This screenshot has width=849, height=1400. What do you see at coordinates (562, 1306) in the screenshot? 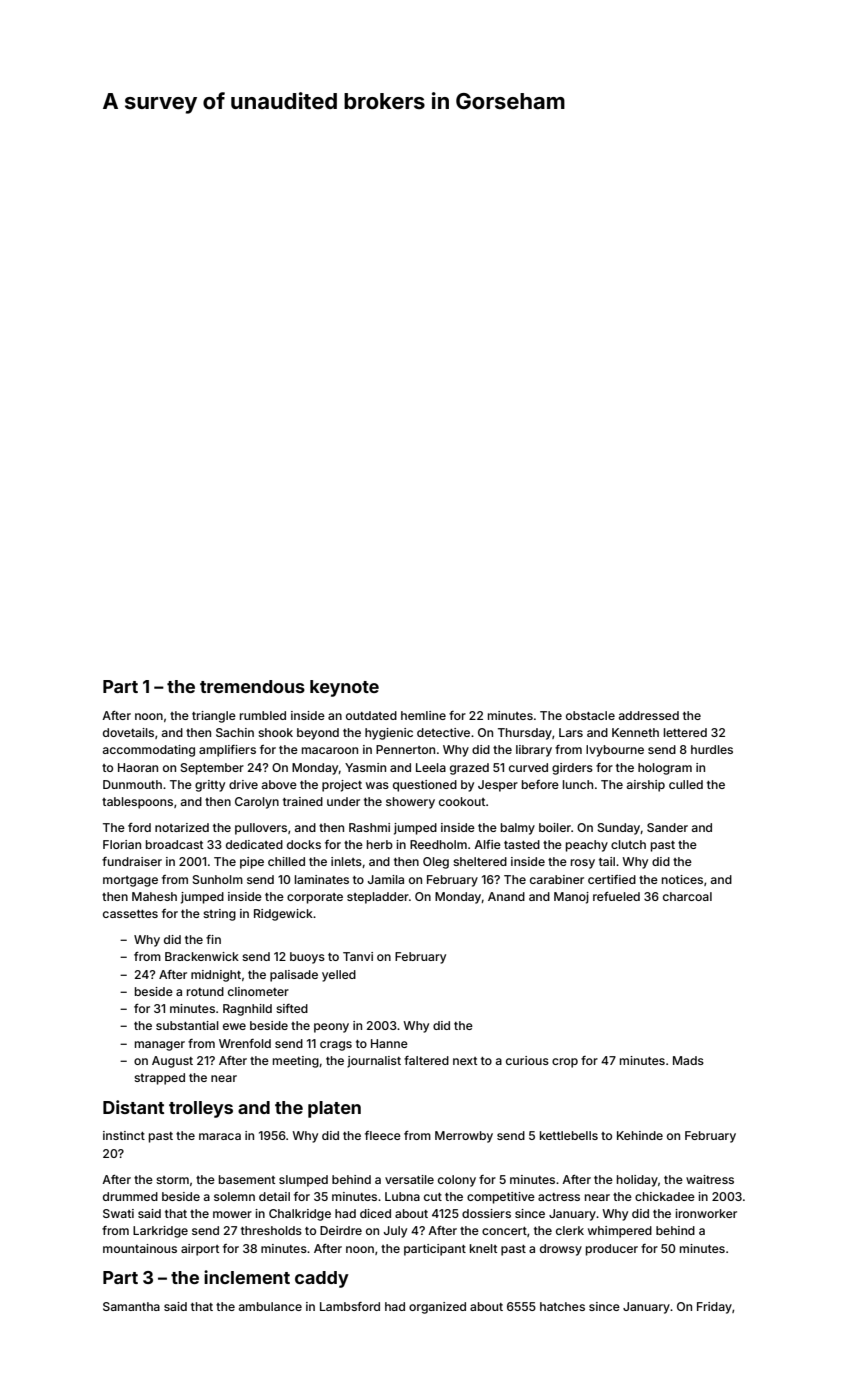
I see `hatches` at bounding box center [562, 1306].
